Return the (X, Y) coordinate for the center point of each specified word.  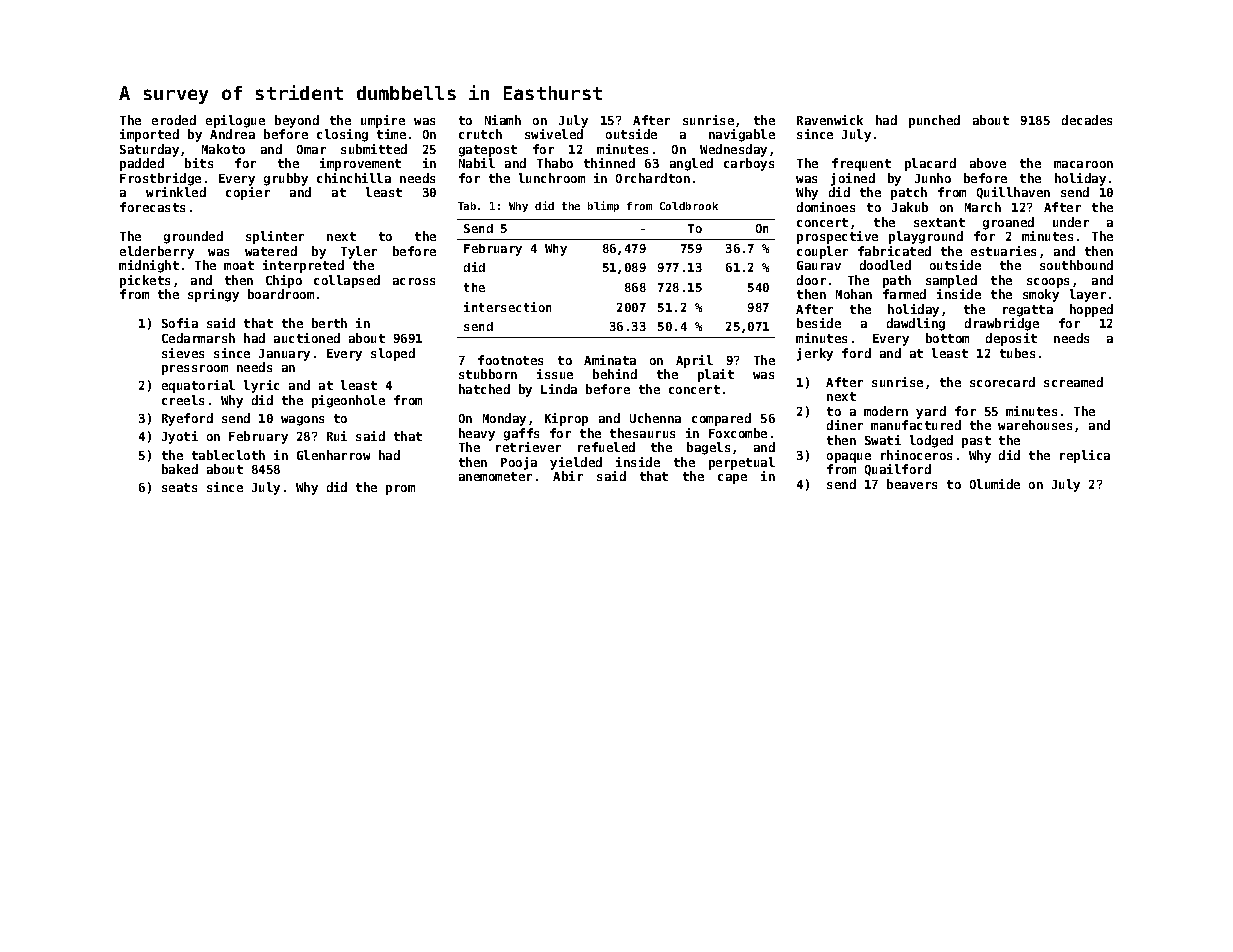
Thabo (555, 163)
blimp (603, 206)
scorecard (1002, 382)
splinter (275, 237)
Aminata (610, 360)
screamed (1073, 382)
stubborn (488, 374)
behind (615, 374)
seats (179, 487)
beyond (297, 121)
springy (213, 295)
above (988, 163)
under (1071, 222)
